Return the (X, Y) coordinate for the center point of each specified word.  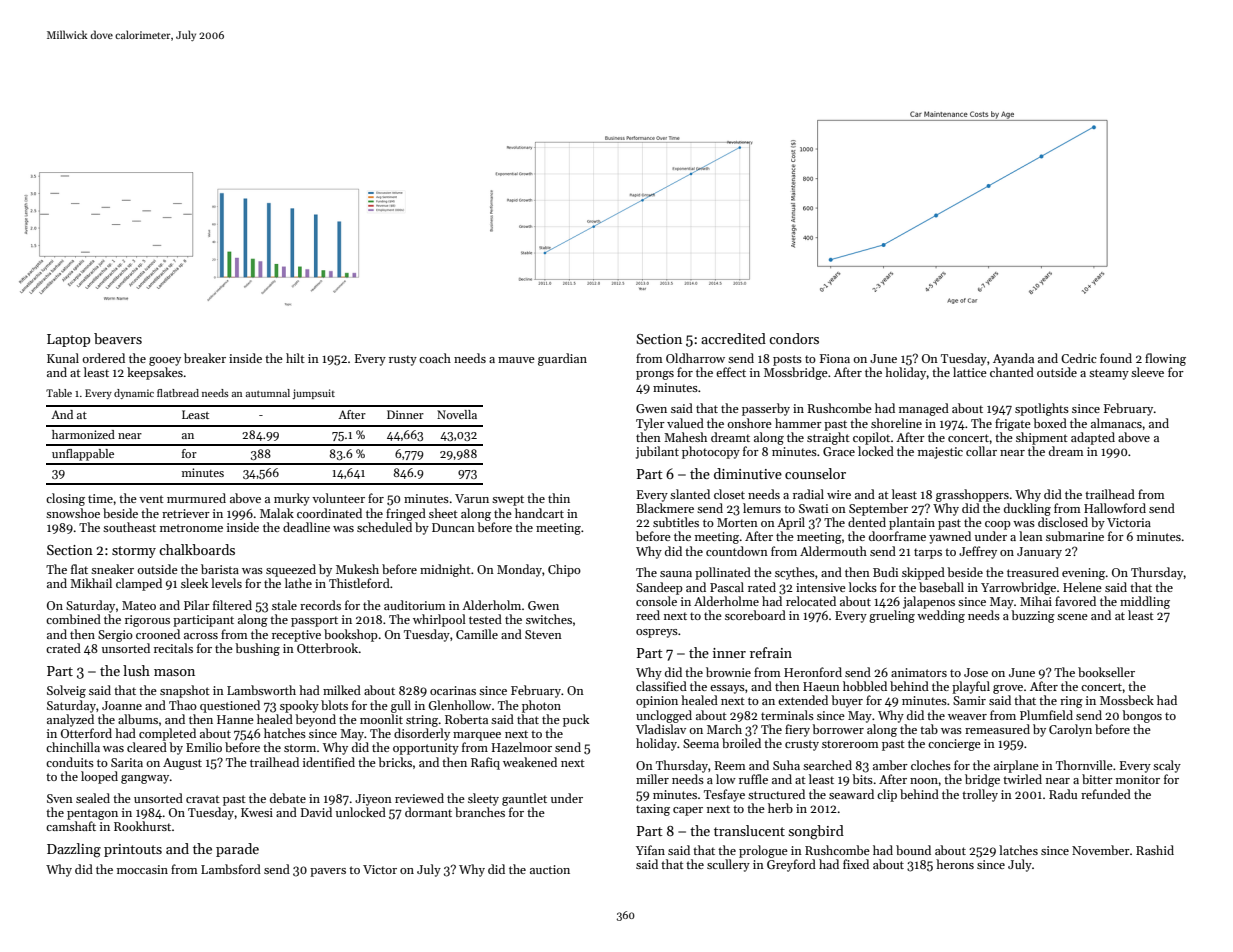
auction (550, 869)
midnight (445, 570)
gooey (165, 361)
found (1116, 358)
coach (435, 358)
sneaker (112, 569)
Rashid (1155, 850)
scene (1072, 617)
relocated (811, 601)
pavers (328, 872)
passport (314, 621)
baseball (941, 587)
